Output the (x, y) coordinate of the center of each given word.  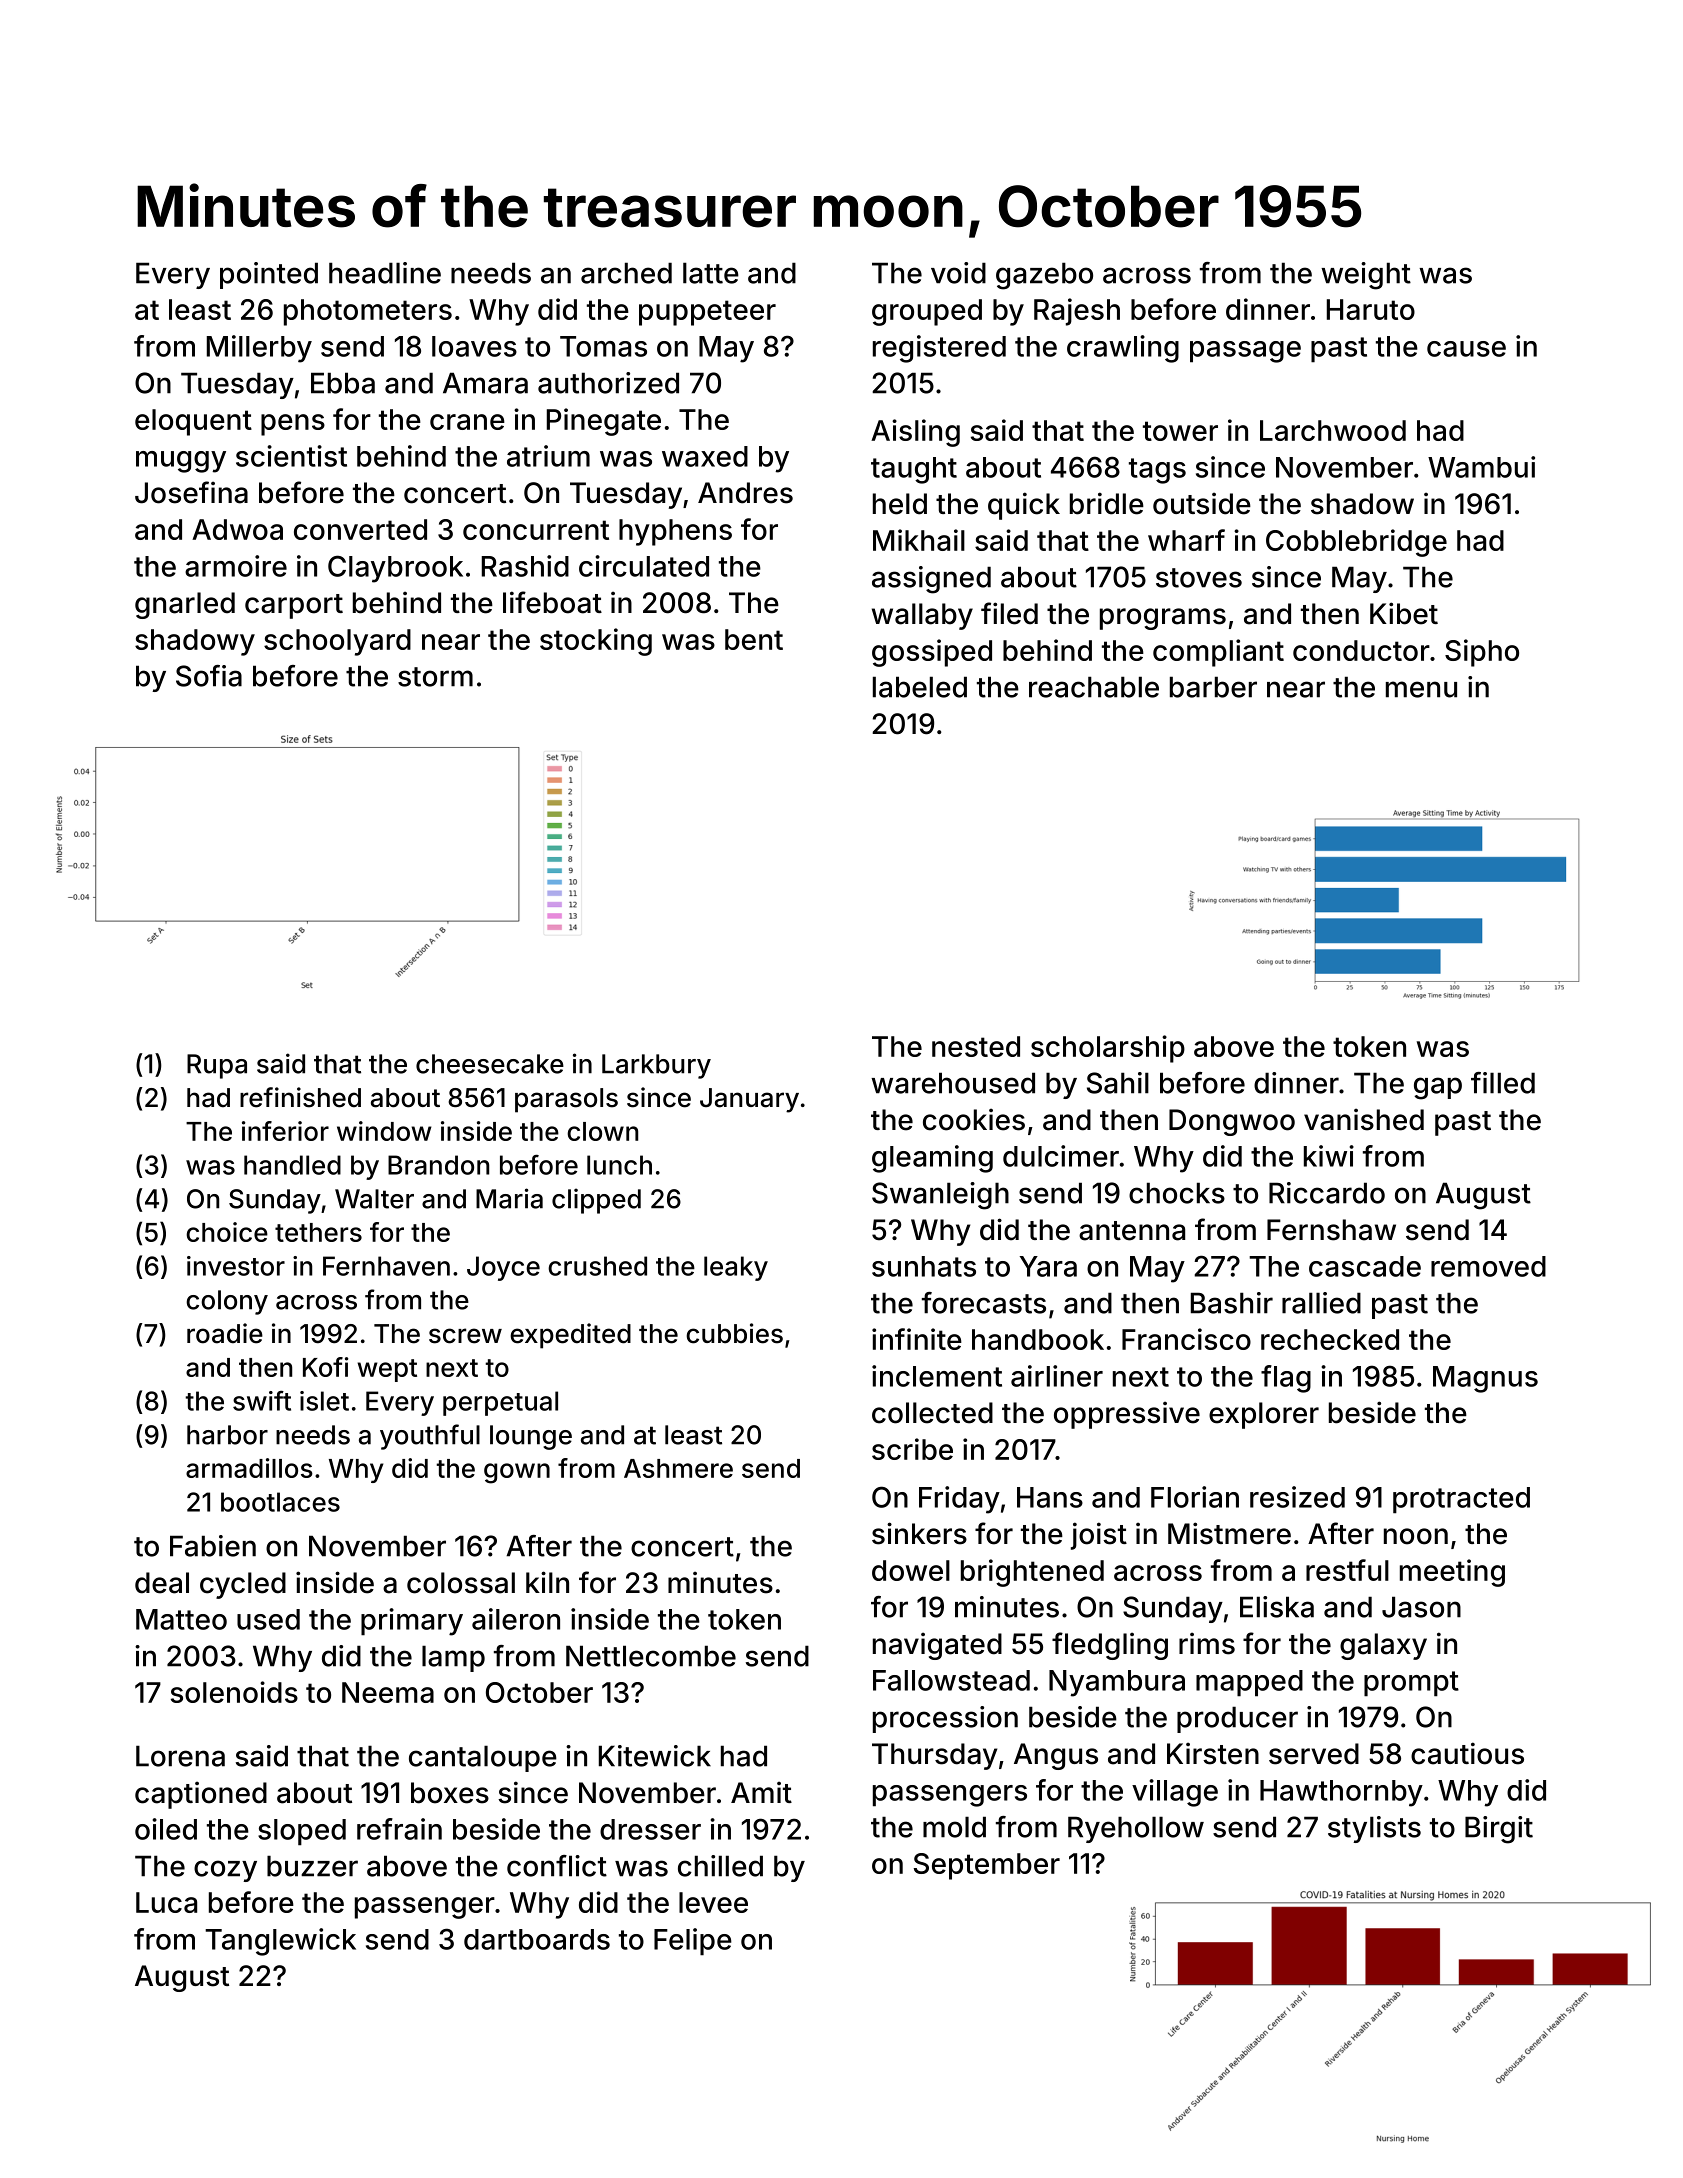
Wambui (1481, 467)
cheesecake (490, 1064)
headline (385, 273)
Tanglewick (280, 1942)
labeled (920, 687)
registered (939, 349)
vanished (1364, 1119)
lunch (619, 1165)
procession (945, 1719)
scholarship (1108, 1049)
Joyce (503, 1268)
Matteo (181, 1619)
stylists (1374, 1829)
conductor (1361, 650)
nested (976, 1046)
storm (435, 677)
